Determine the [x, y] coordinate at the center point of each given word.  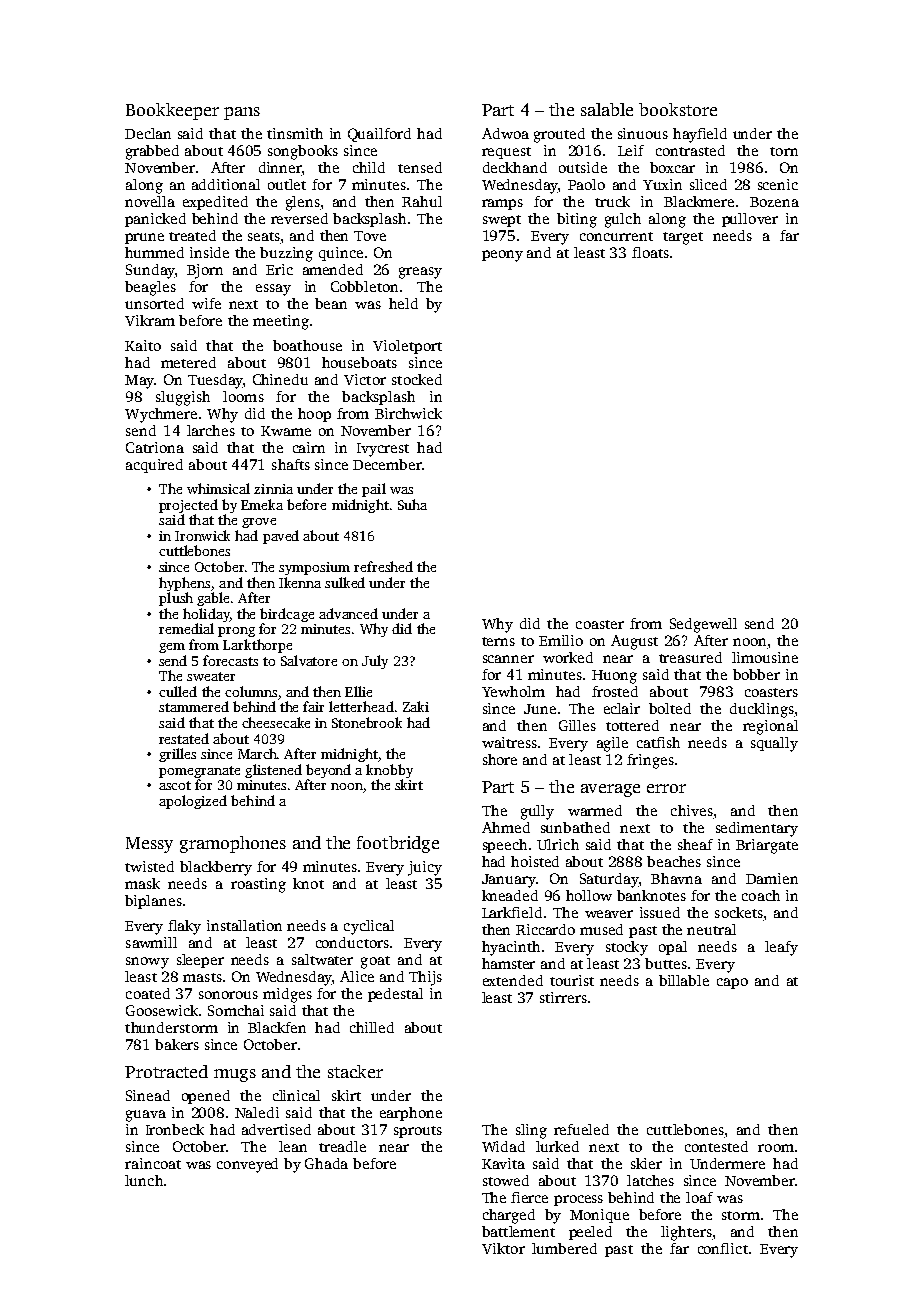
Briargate [767, 846]
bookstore [678, 109]
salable [607, 109]
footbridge [398, 844]
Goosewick [162, 1010]
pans [242, 113]
